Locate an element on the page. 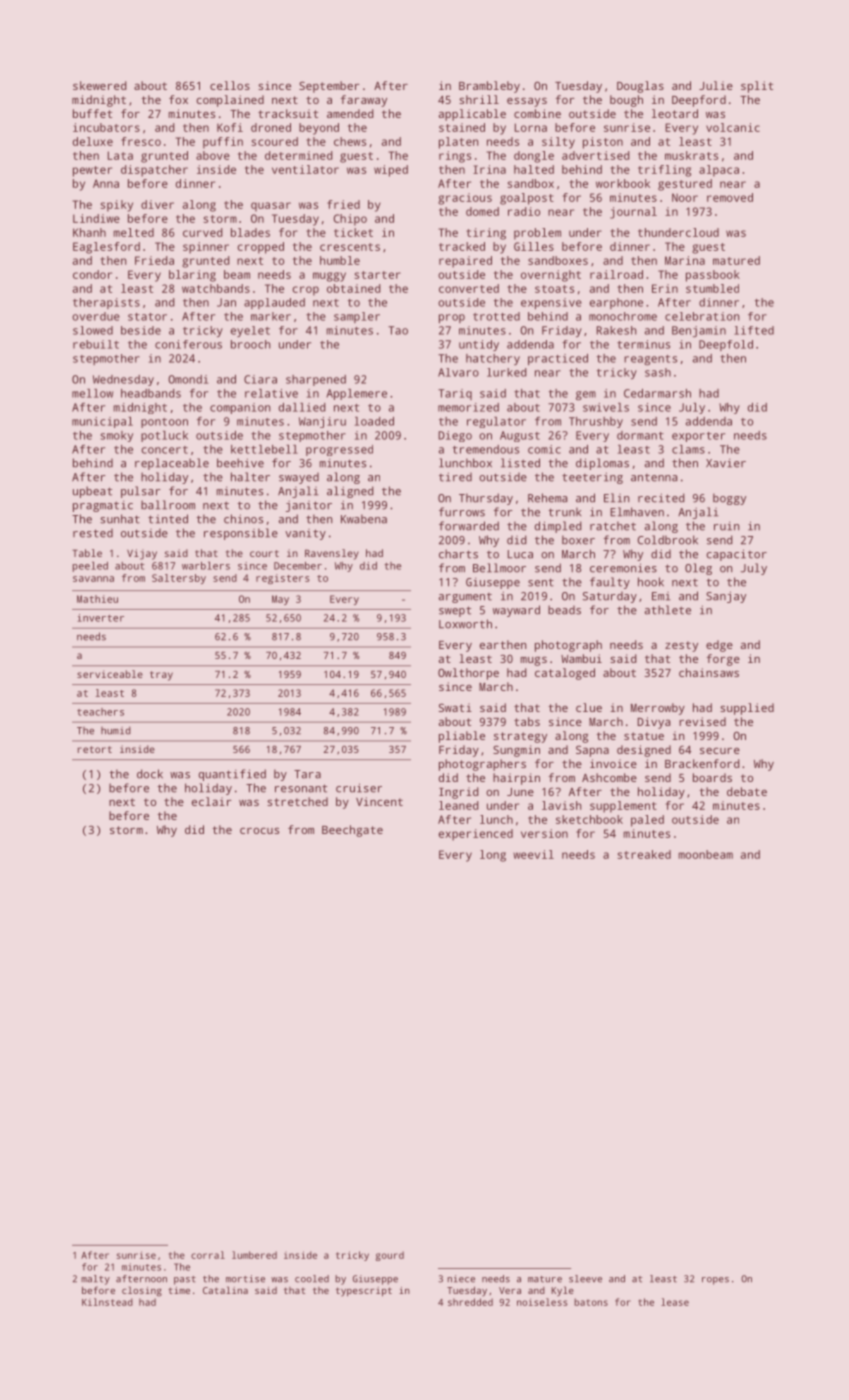 The image size is (849, 1400). Beechgate is located at coordinates (352, 831).
